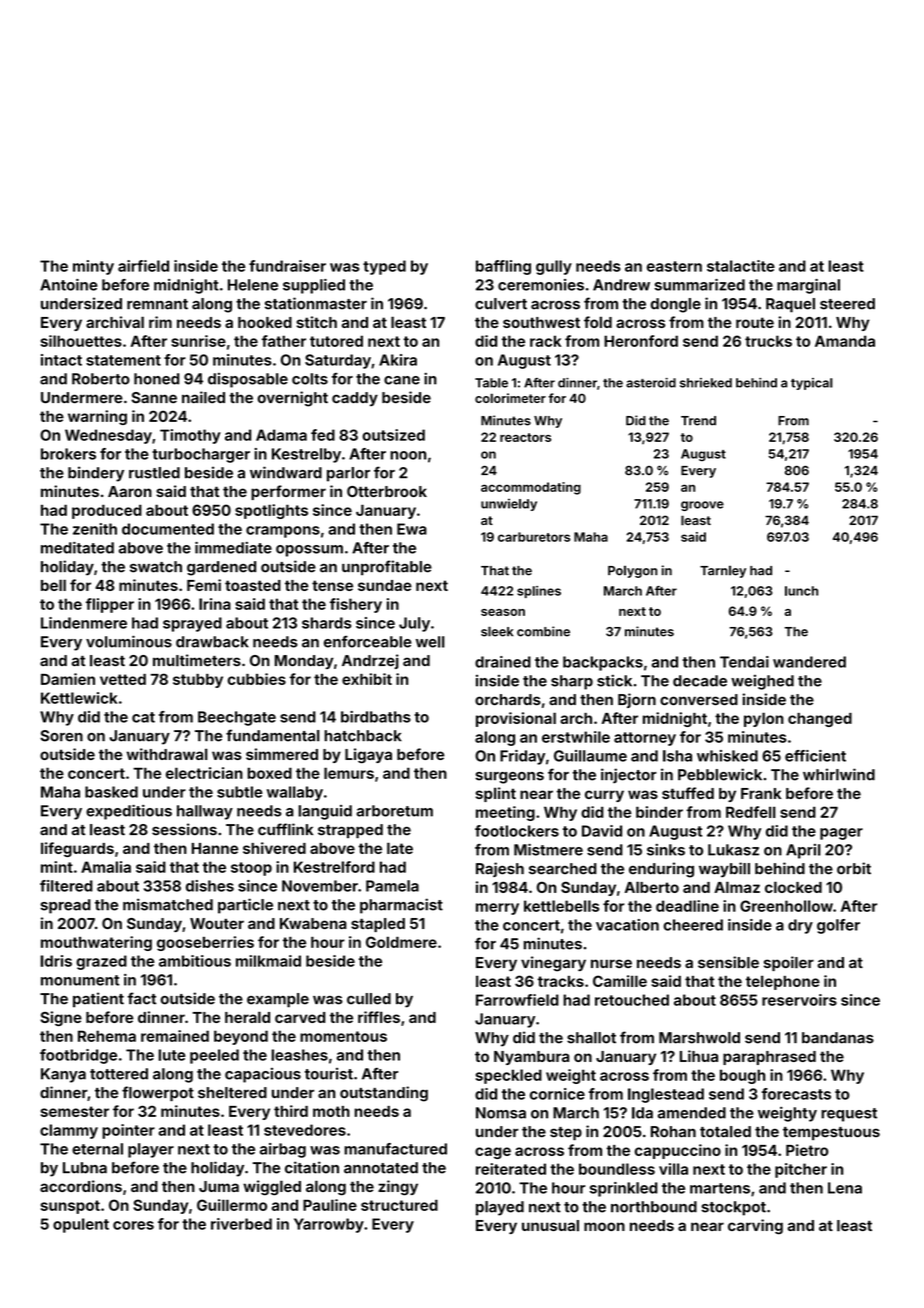  I want to click on documented, so click(168, 529).
